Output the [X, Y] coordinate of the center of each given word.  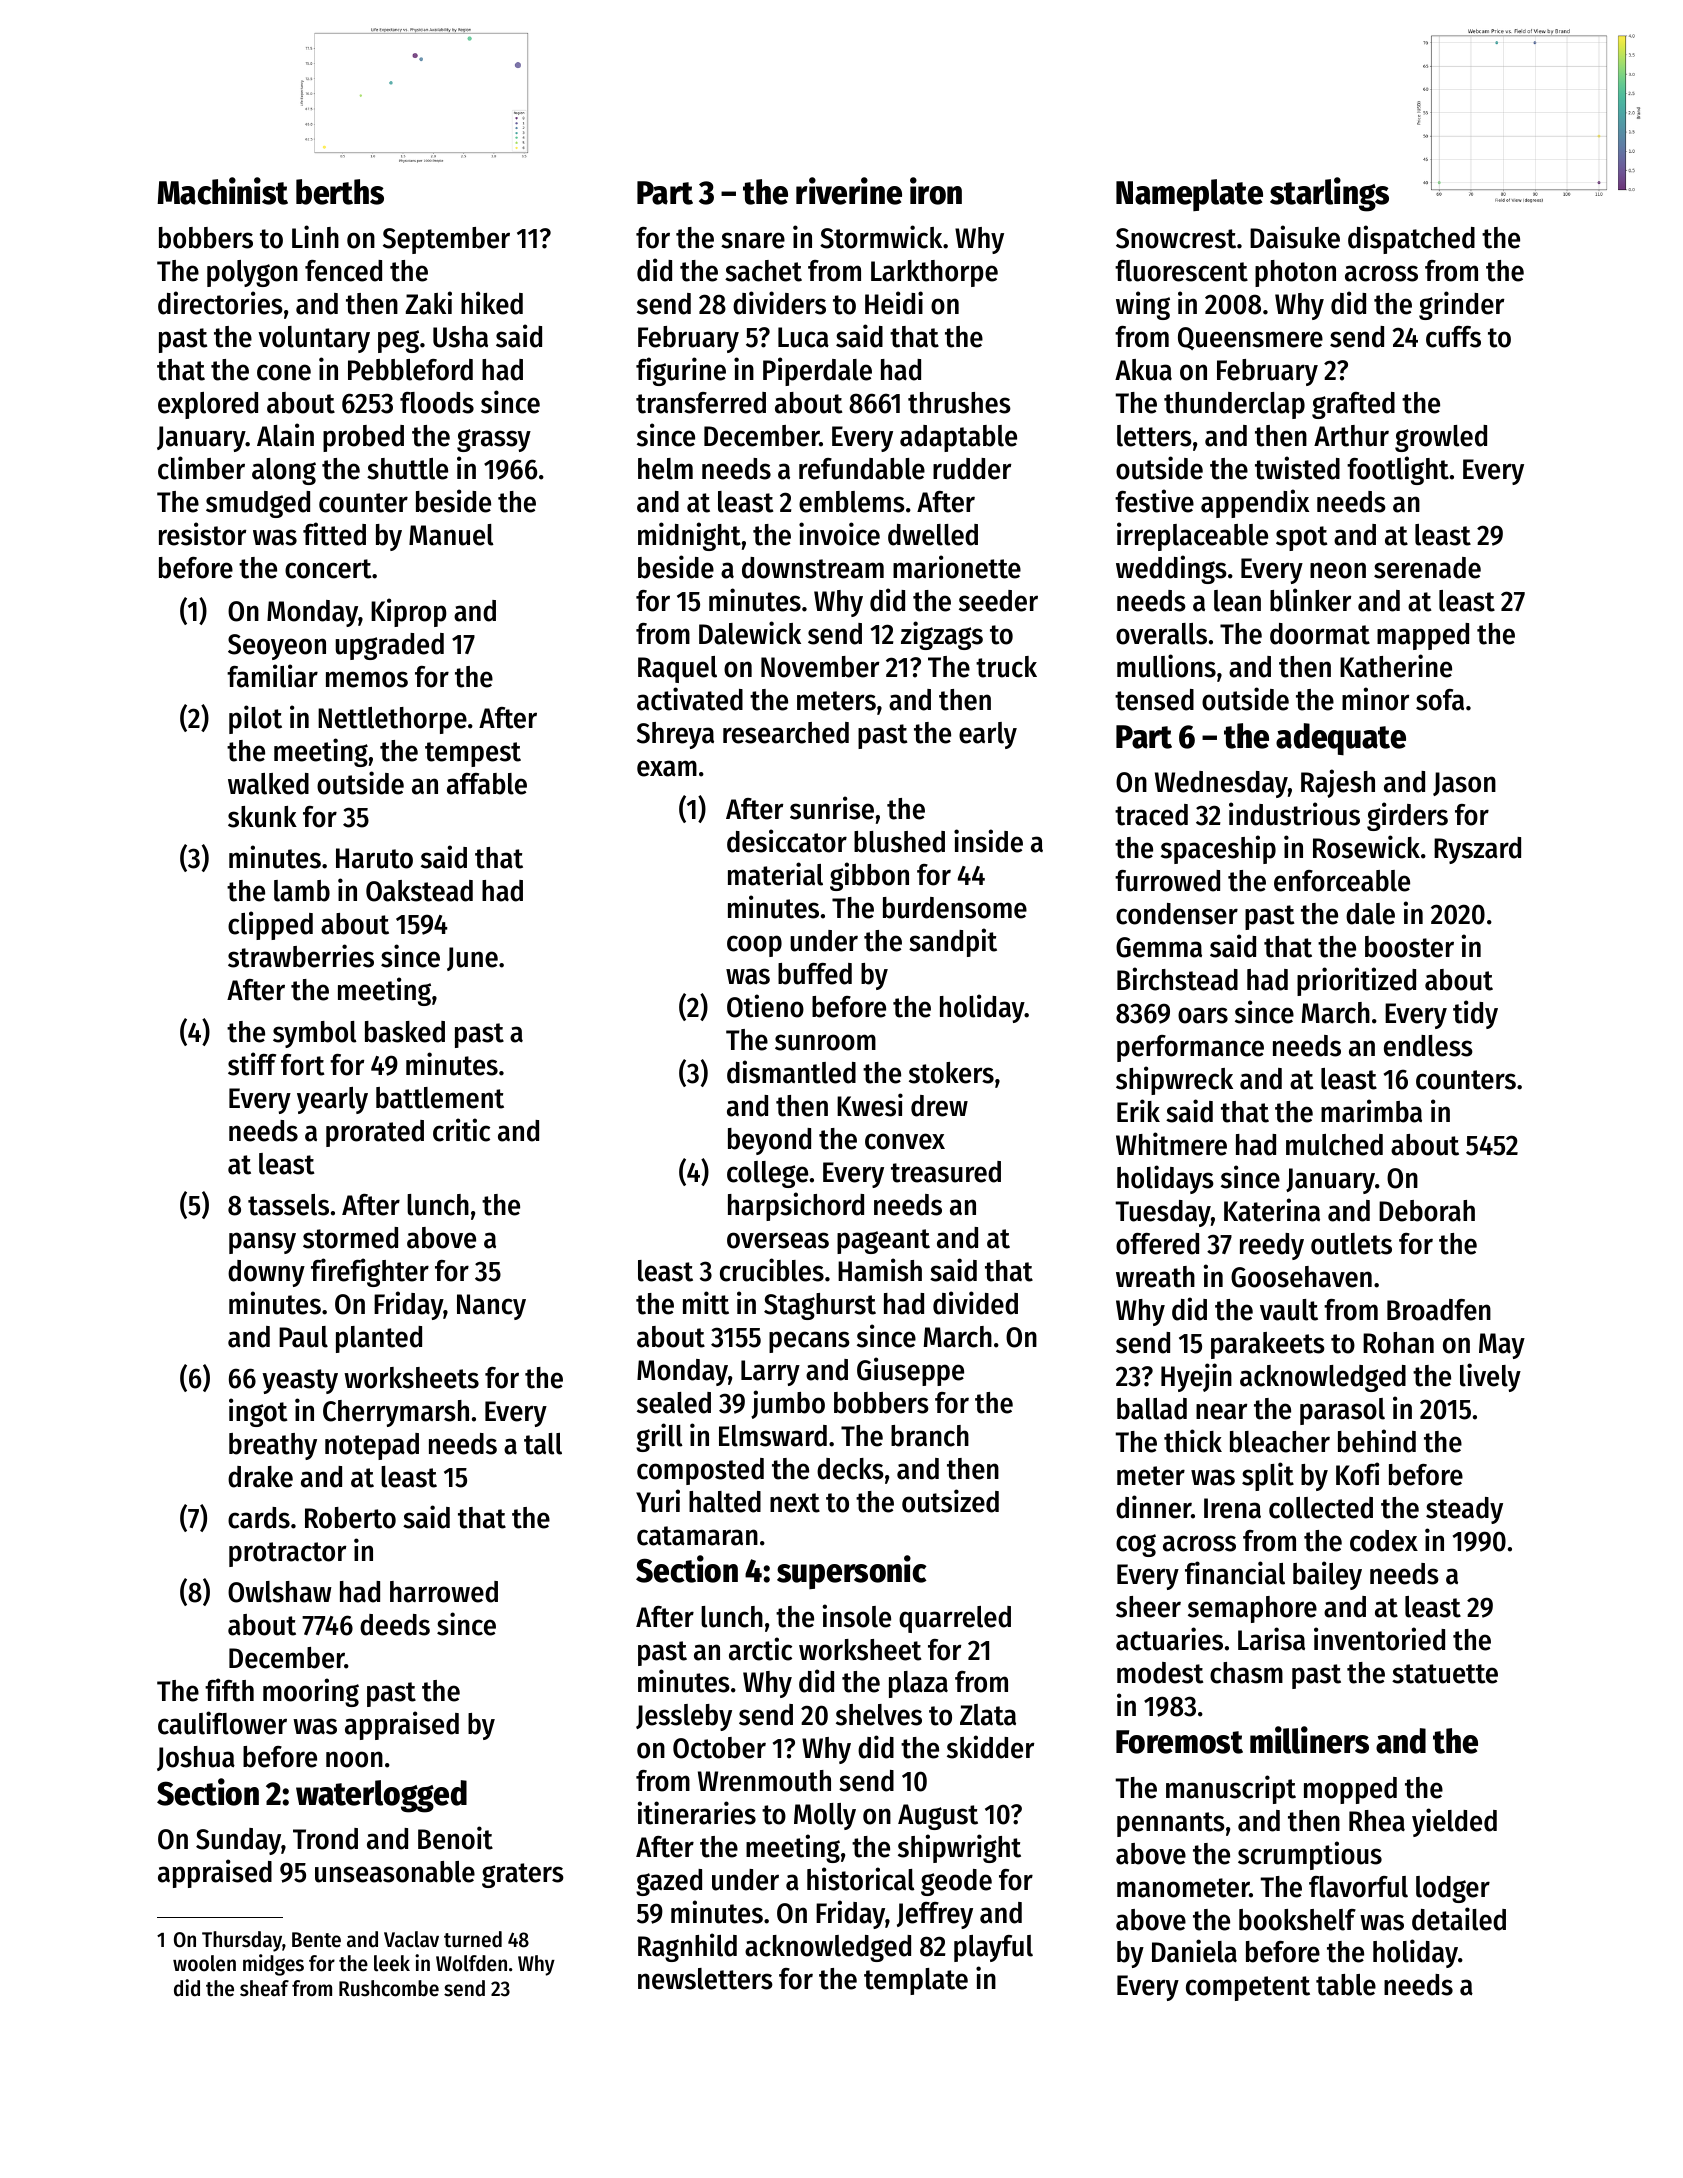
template [916, 1981]
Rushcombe [389, 1988]
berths [340, 192]
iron [936, 191]
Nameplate [1189, 195]
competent [1248, 1988]
